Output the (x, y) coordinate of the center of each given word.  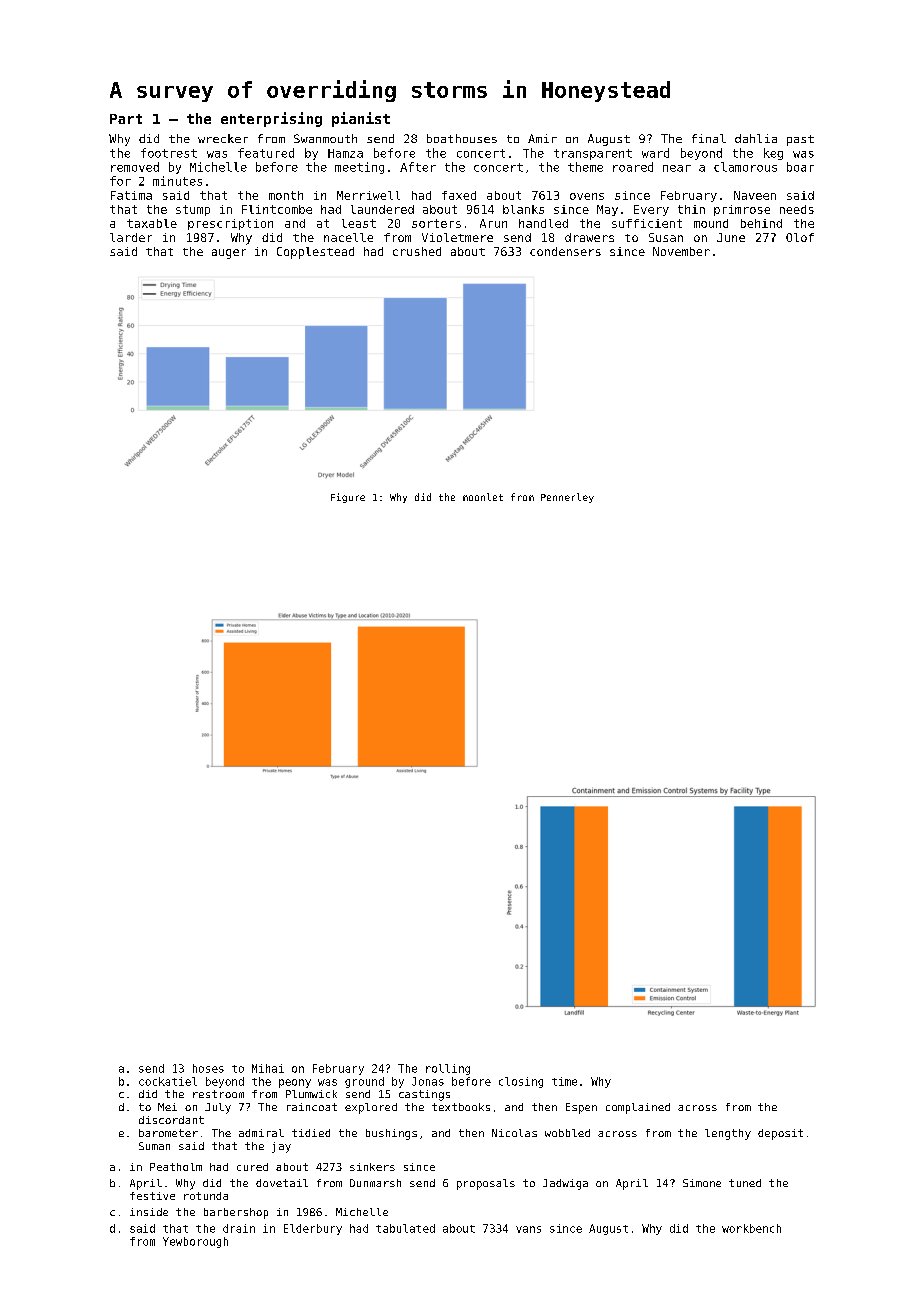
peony (295, 1083)
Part (126, 119)
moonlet (483, 497)
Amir (542, 138)
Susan (666, 237)
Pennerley (567, 498)
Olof (800, 237)
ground (364, 1082)
